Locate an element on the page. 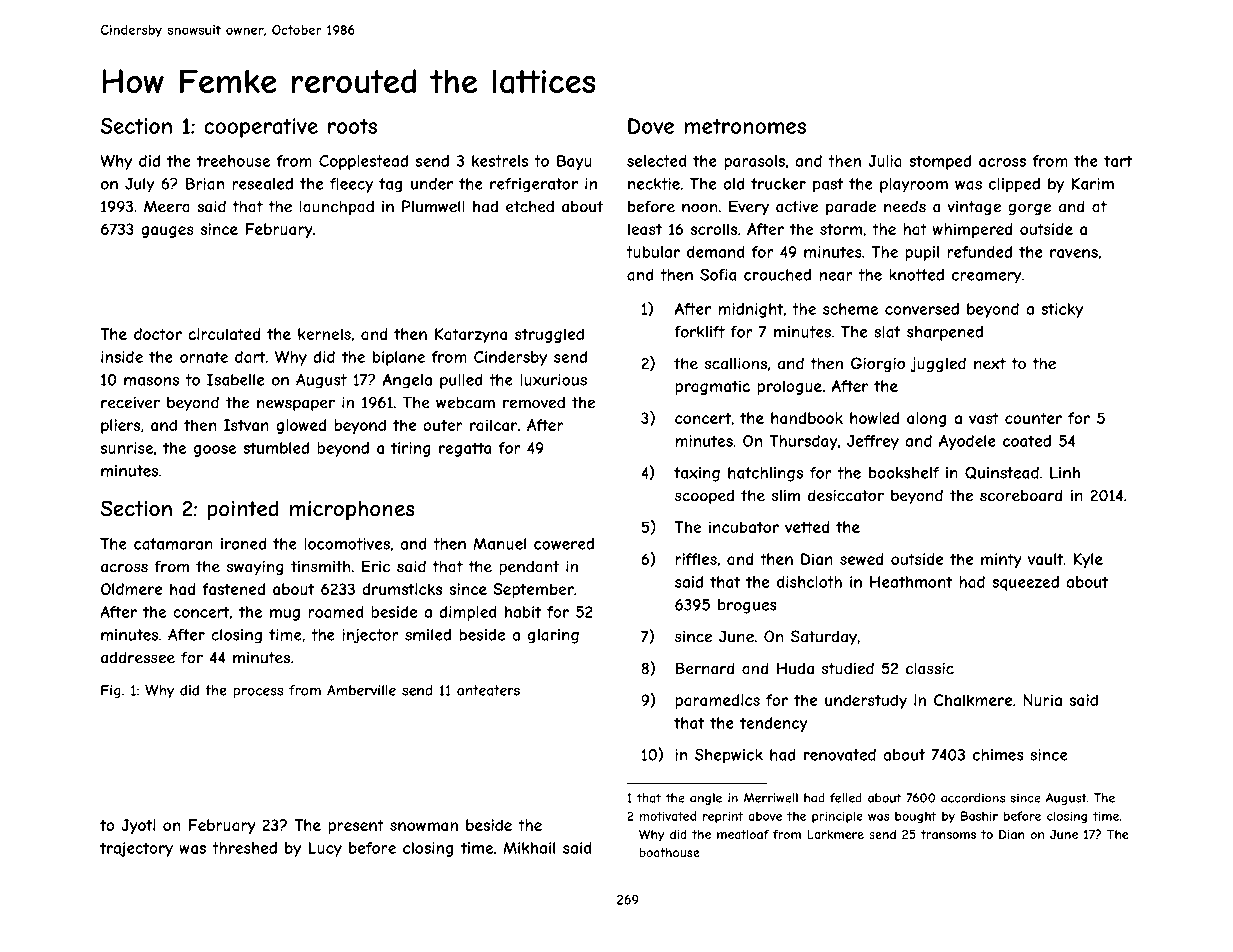 This document has height=952, width=1233. stomped is located at coordinates (940, 162).
